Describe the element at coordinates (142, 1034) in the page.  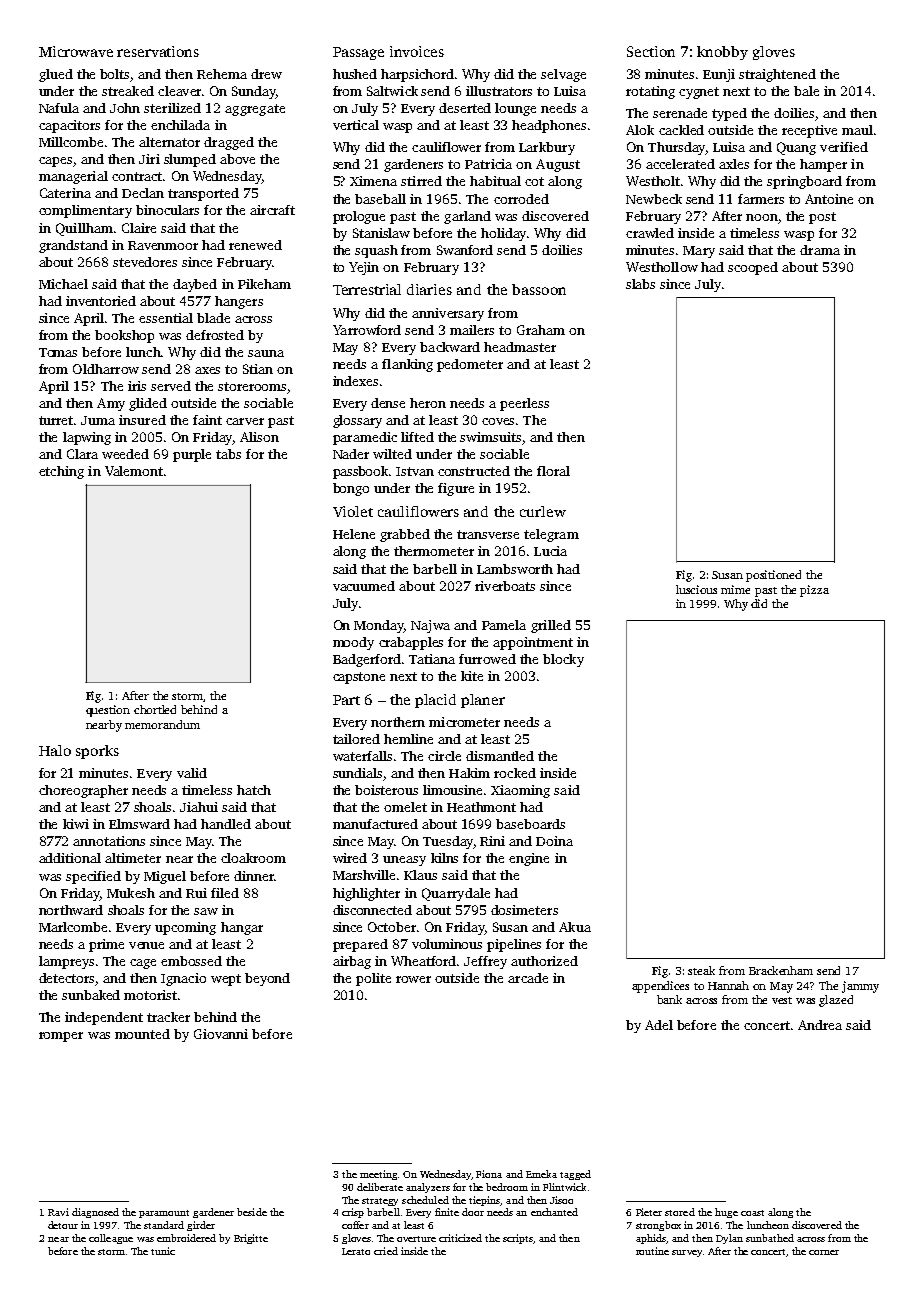
I see `mounted` at that location.
